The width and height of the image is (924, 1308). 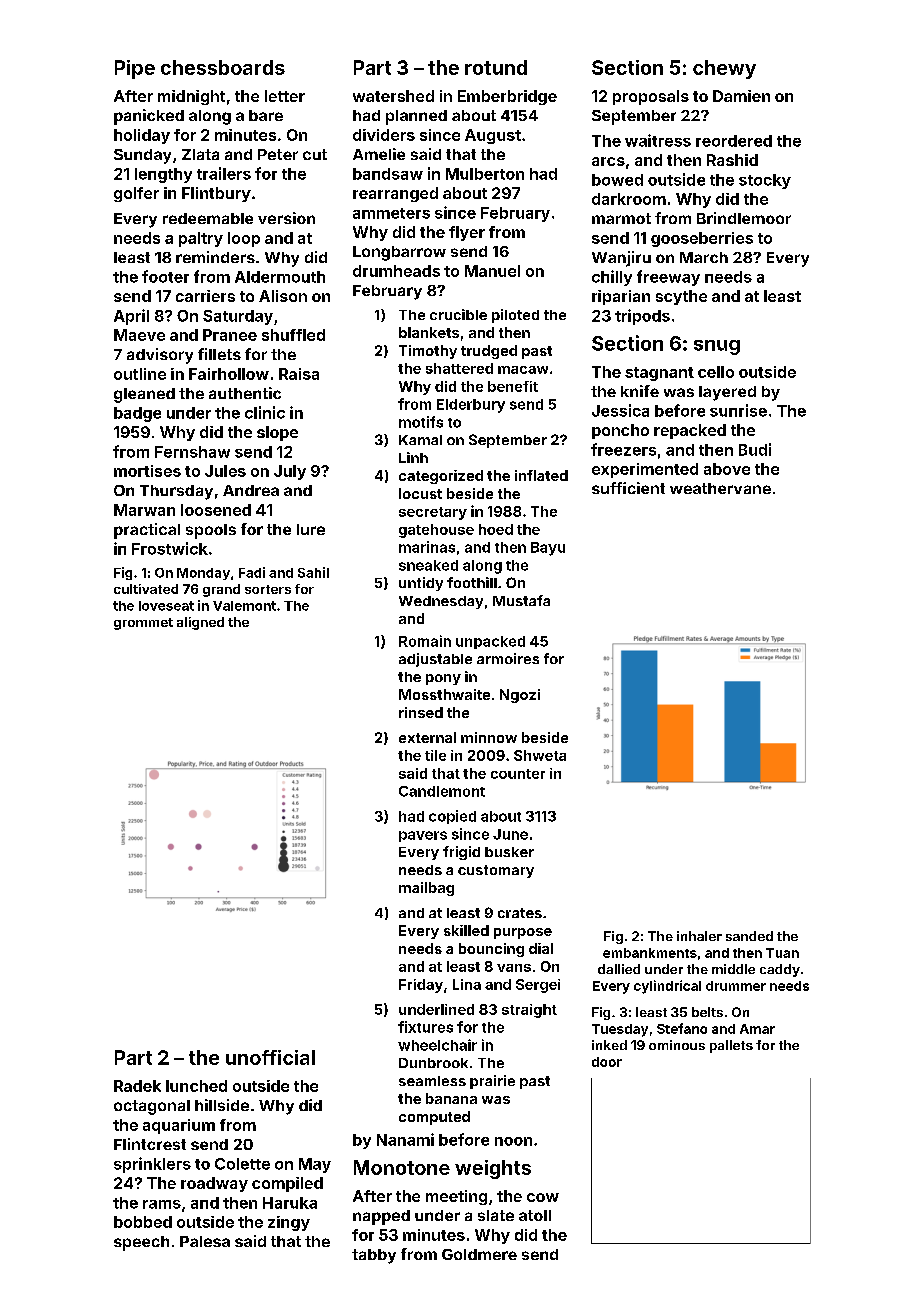 What do you see at coordinates (165, 276) in the image?
I see `footer` at bounding box center [165, 276].
